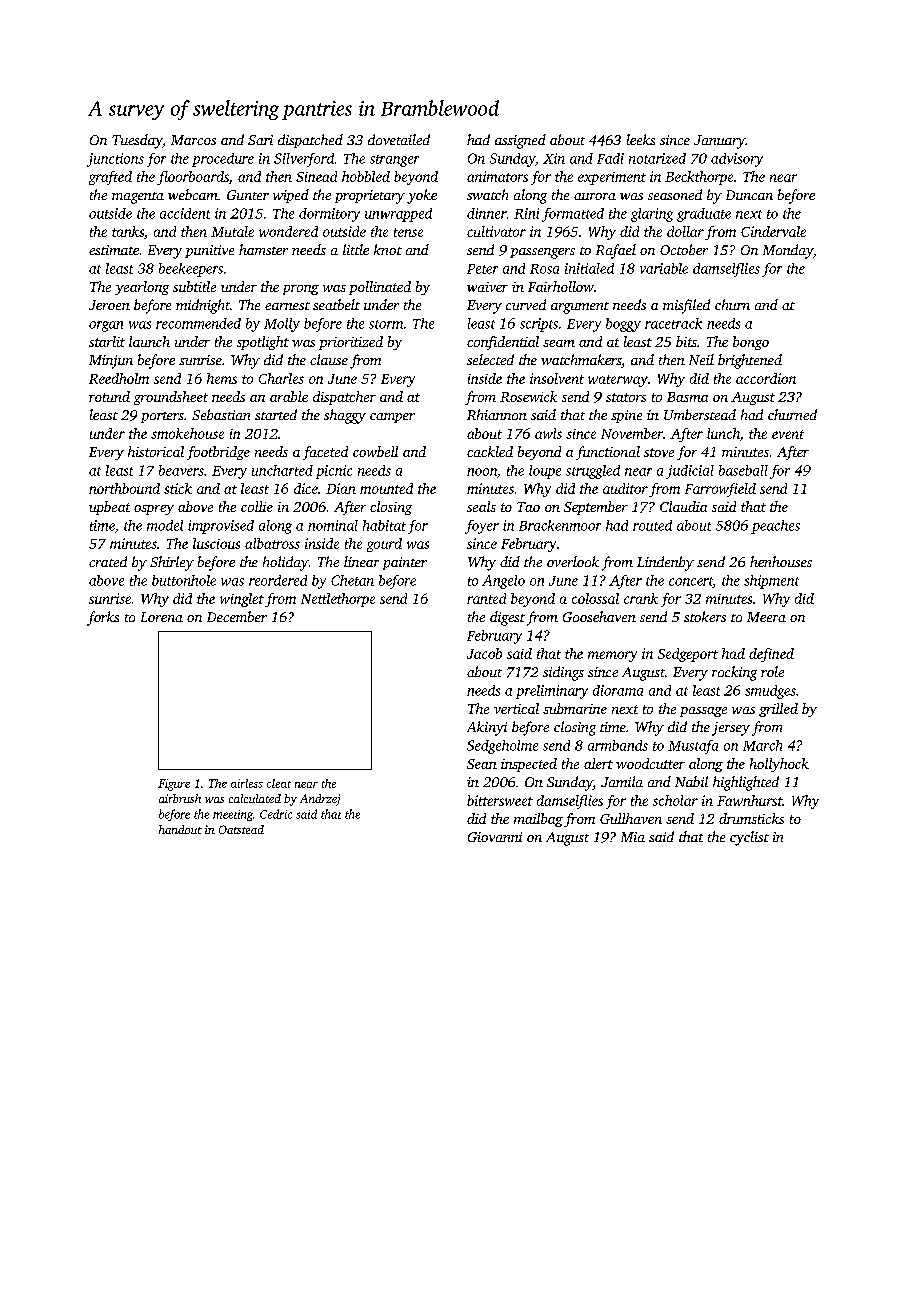  I want to click on concert, so click(691, 582).
